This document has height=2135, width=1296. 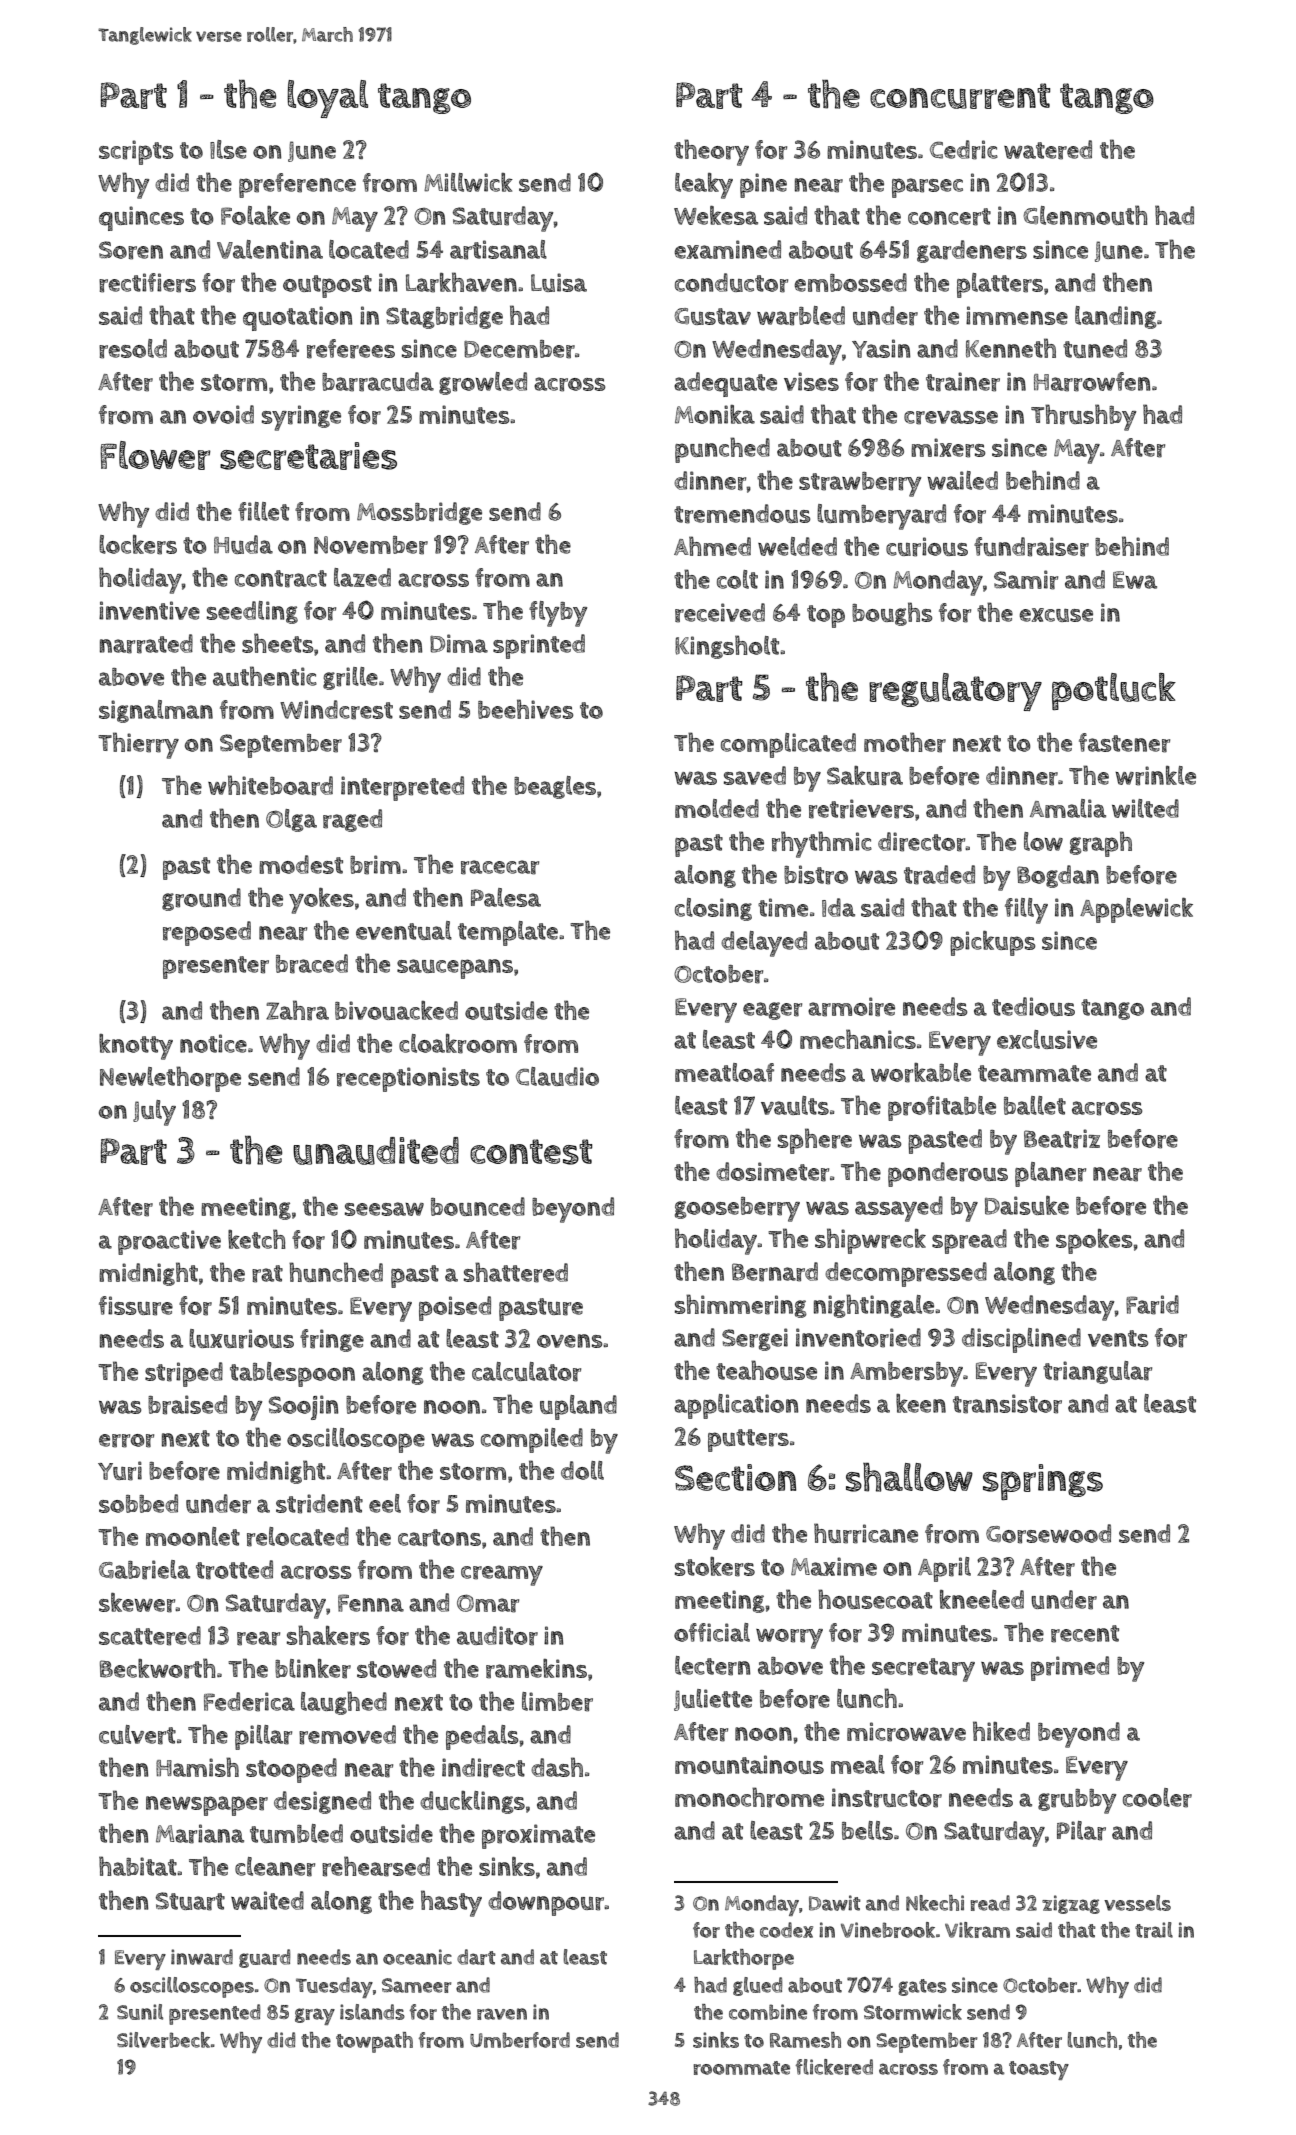 I want to click on hiked, so click(x=1001, y=1731).
